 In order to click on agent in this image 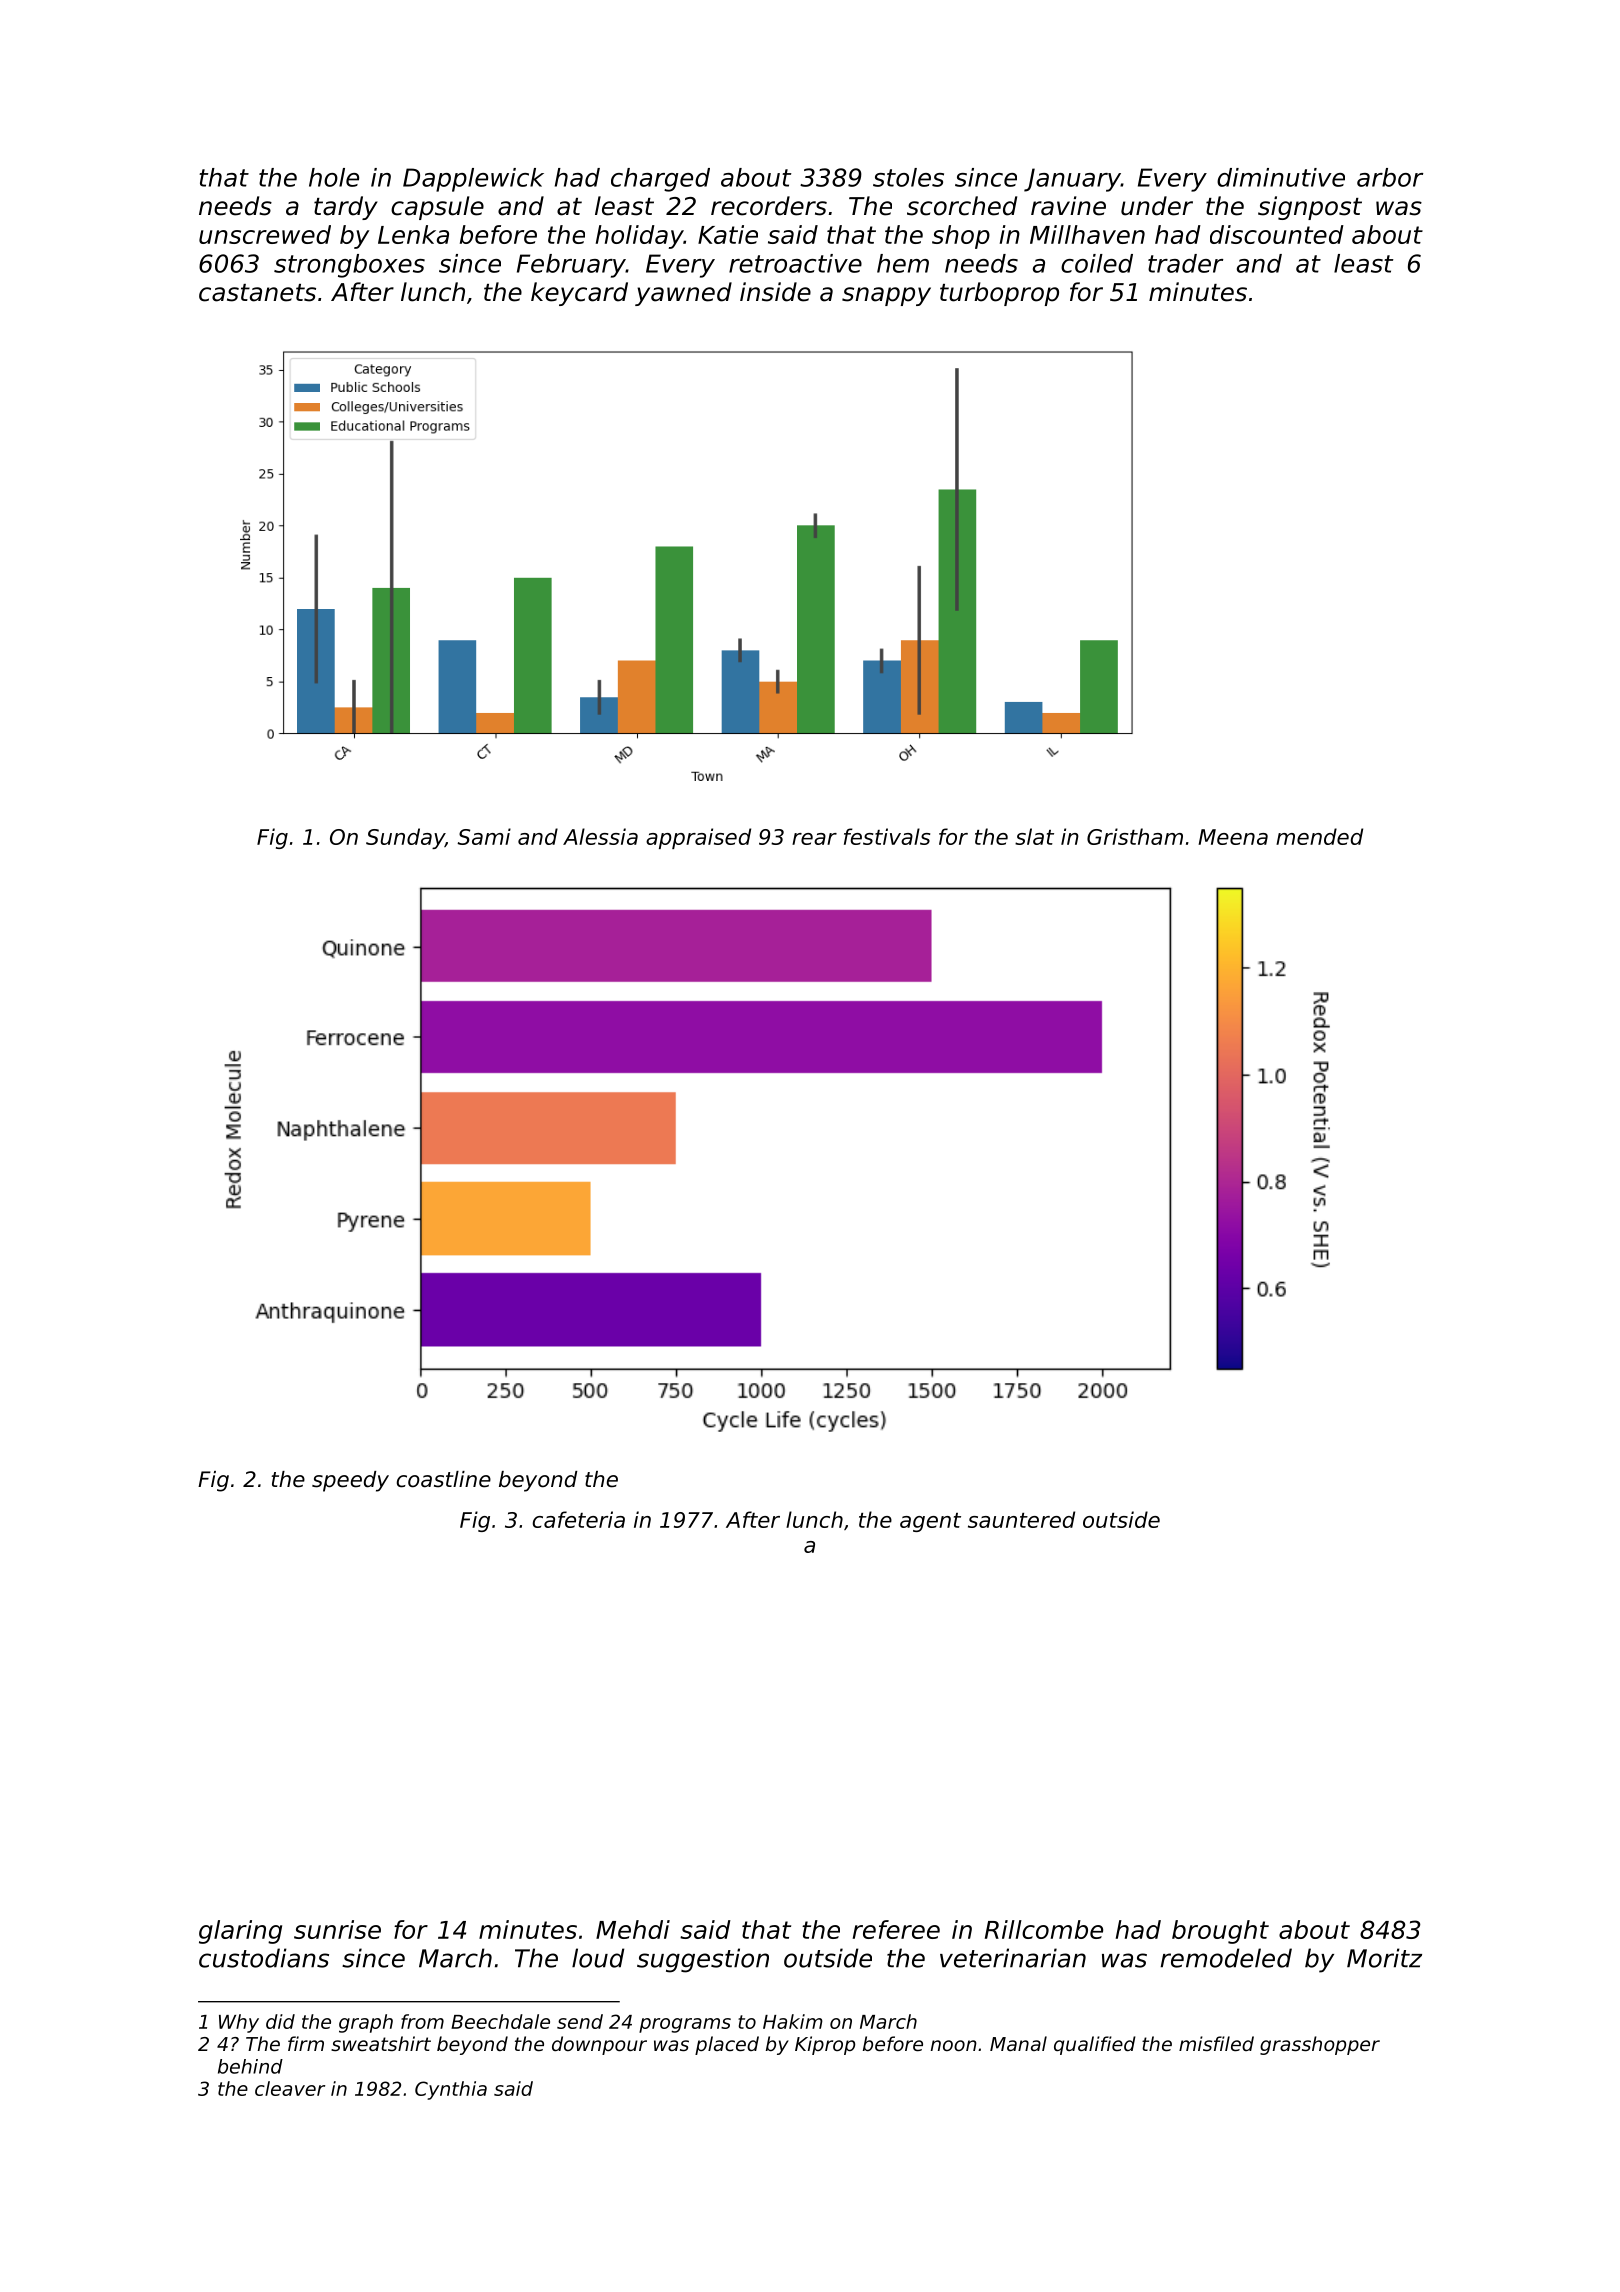, I will do `click(930, 1522)`.
